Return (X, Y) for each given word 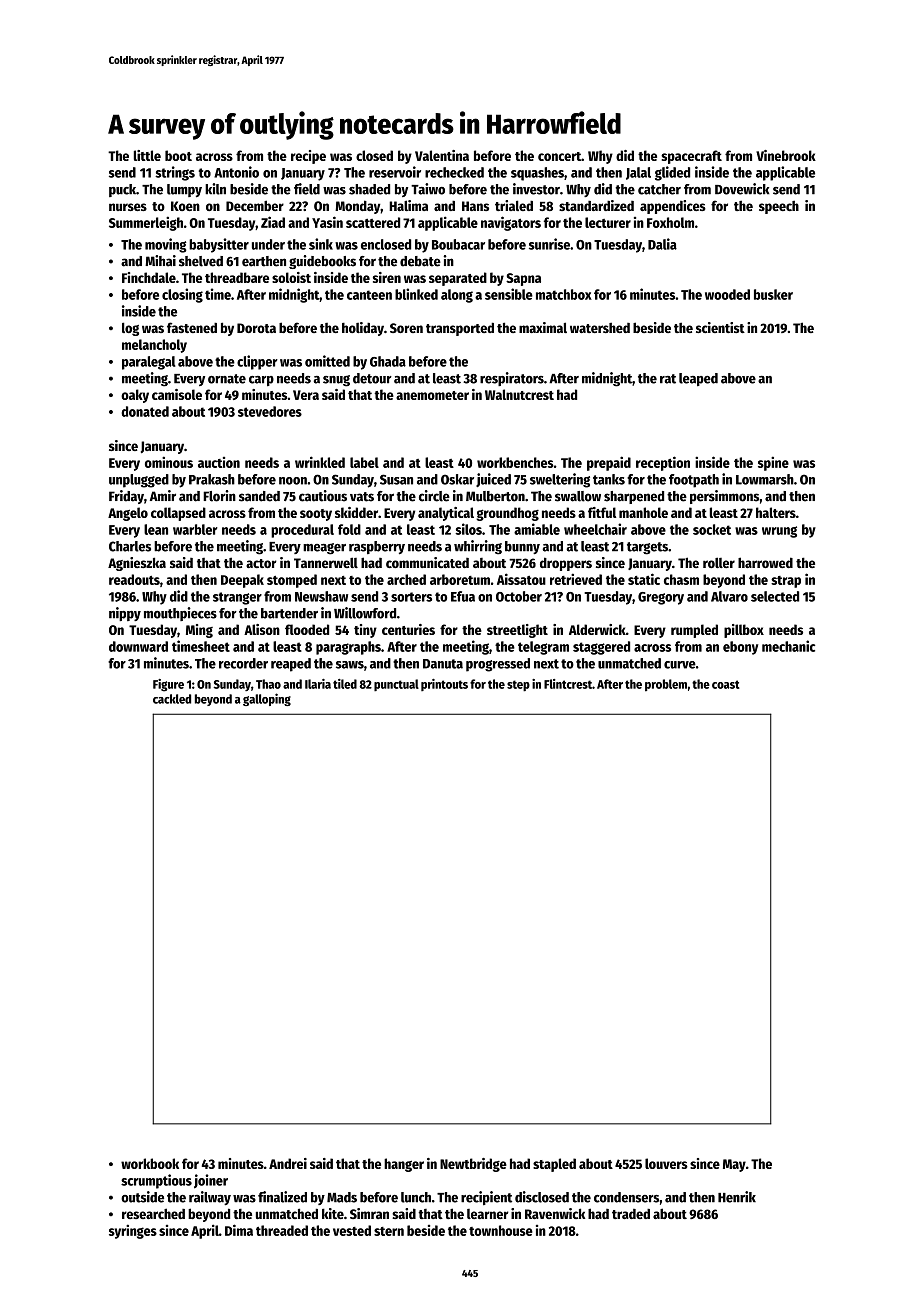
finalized (282, 1197)
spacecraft (691, 157)
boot (178, 155)
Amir (163, 495)
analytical (446, 514)
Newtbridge (473, 1165)
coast (726, 684)
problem (666, 685)
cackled (172, 699)
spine (773, 463)
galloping (267, 699)
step (518, 685)
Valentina (442, 155)
